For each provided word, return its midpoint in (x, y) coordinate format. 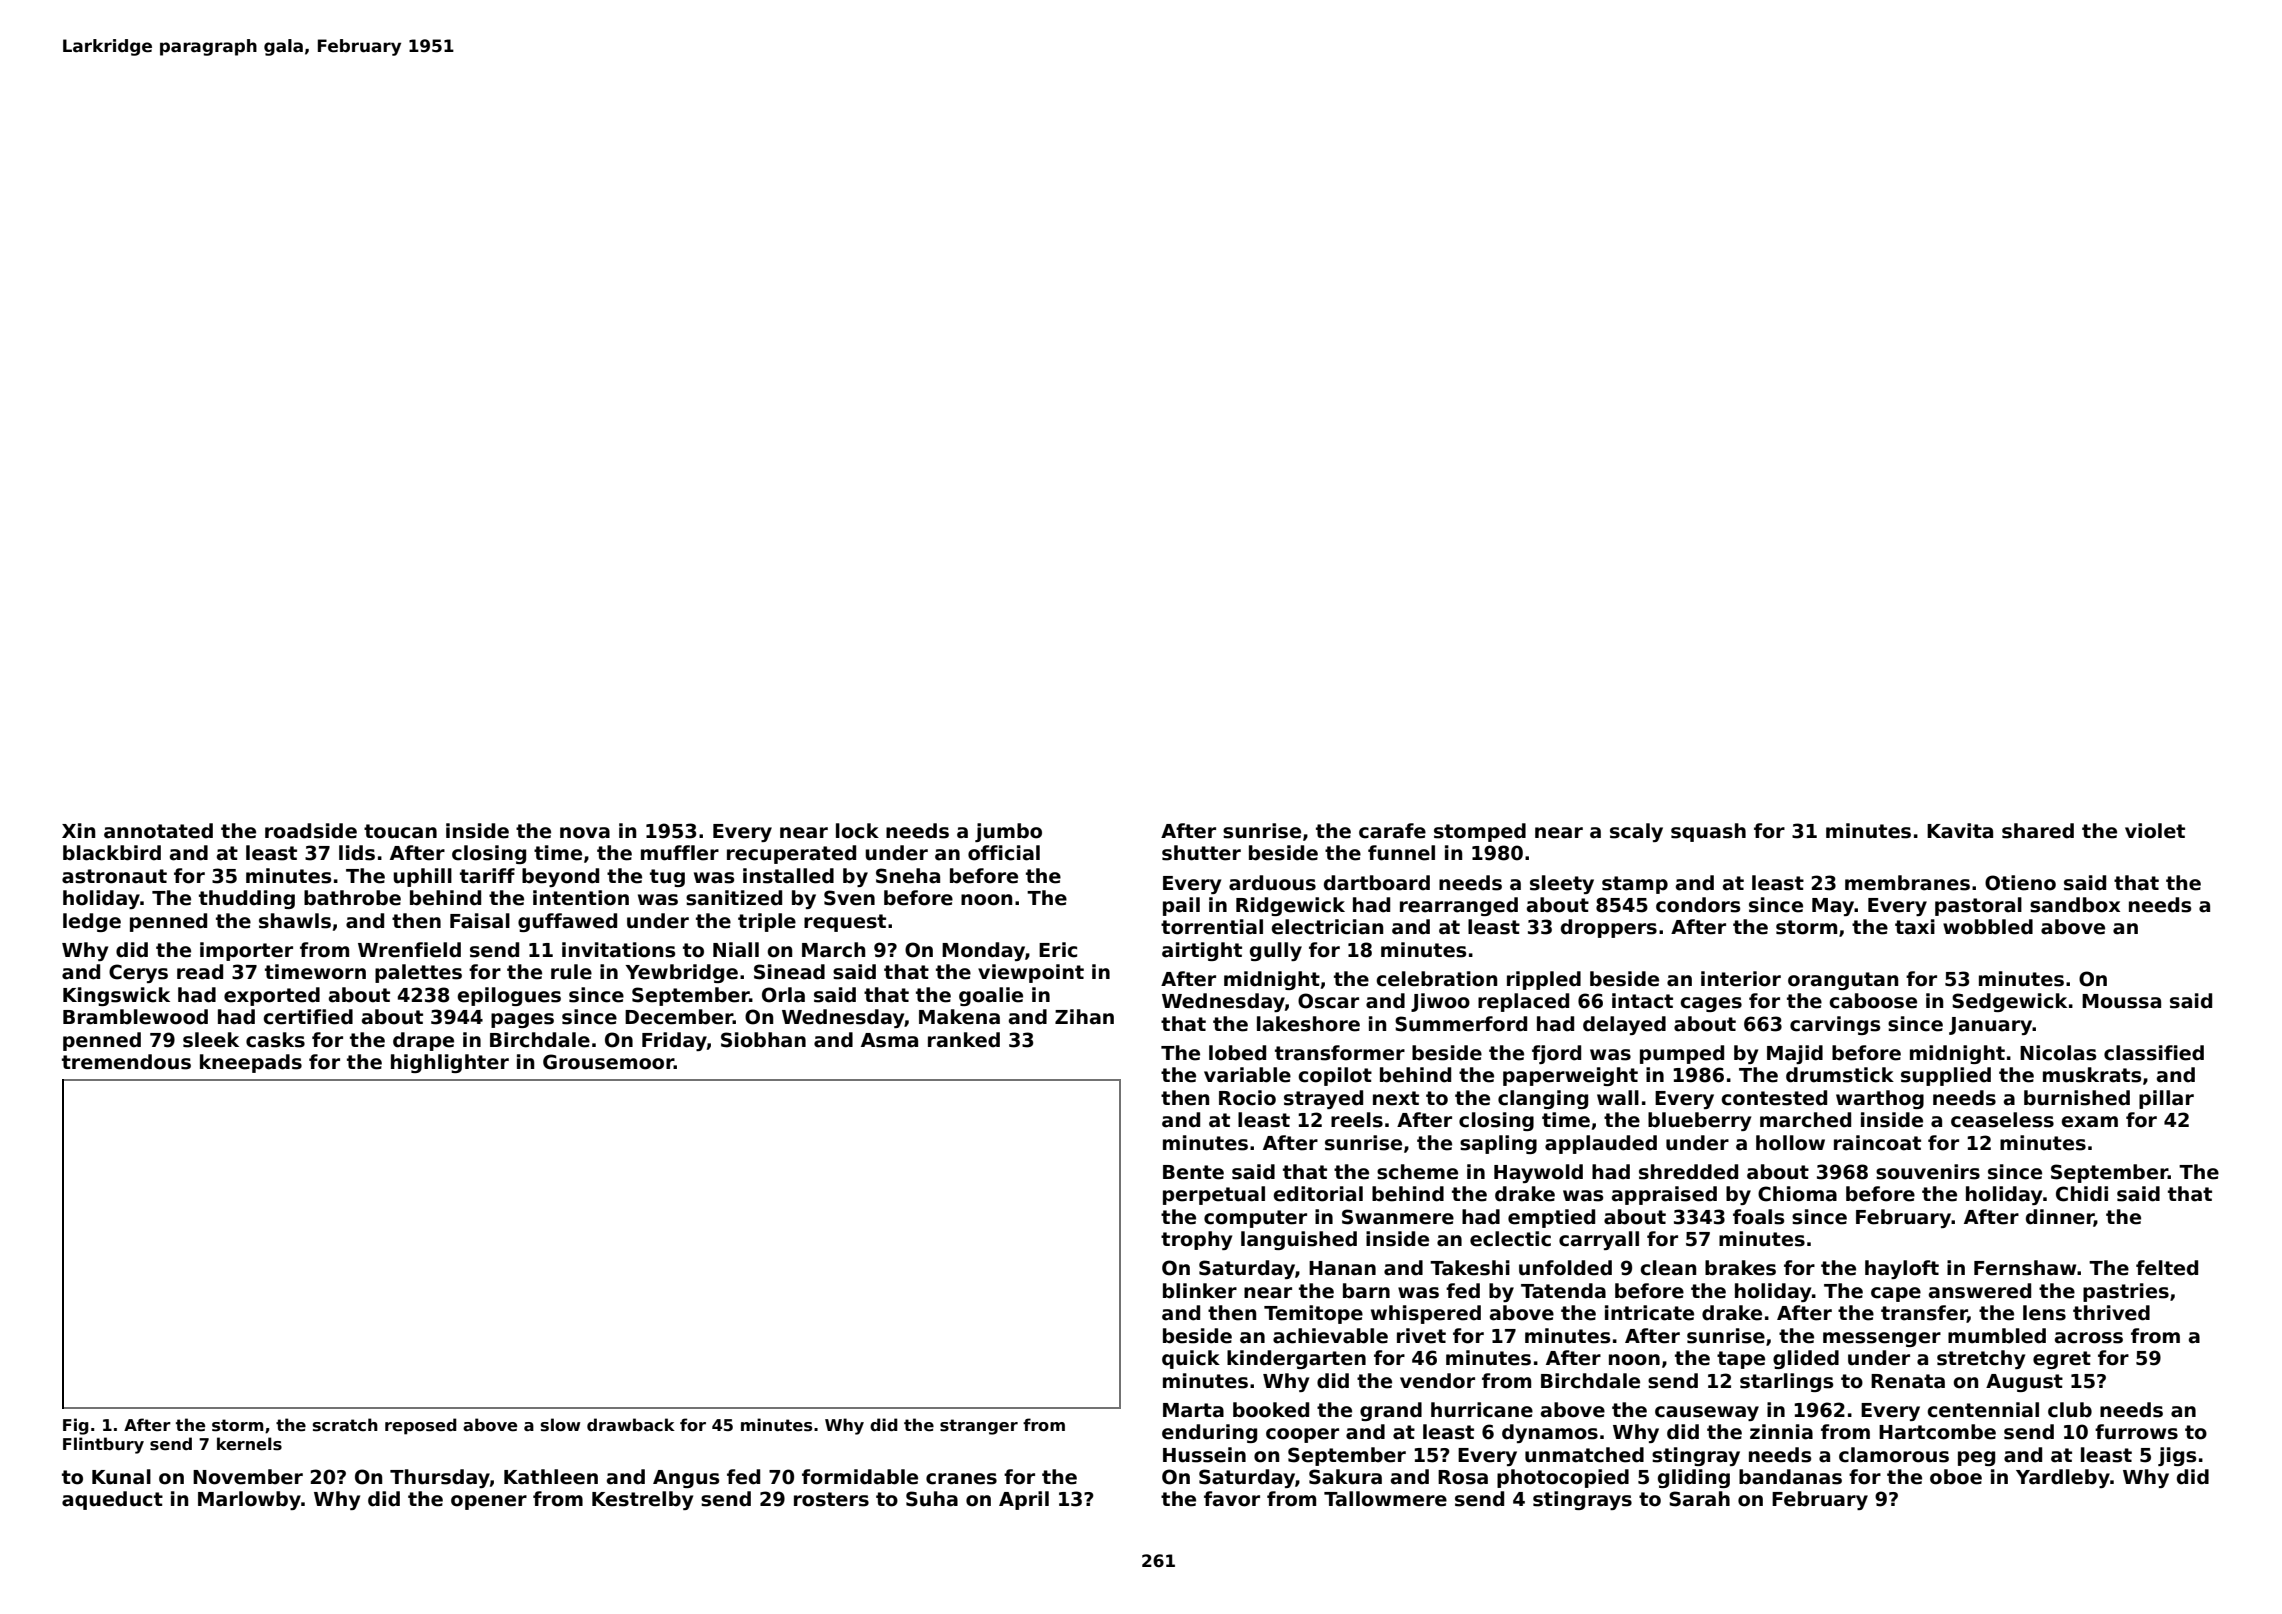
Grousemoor (608, 1062)
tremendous (126, 1062)
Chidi (2082, 1194)
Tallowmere (1385, 1499)
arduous (1272, 883)
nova (585, 833)
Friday (674, 1041)
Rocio (1247, 1098)
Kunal (121, 1477)
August (2024, 1383)
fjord (1556, 1054)
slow (560, 1425)
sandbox (2075, 905)
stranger (979, 1427)
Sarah (1699, 1499)
